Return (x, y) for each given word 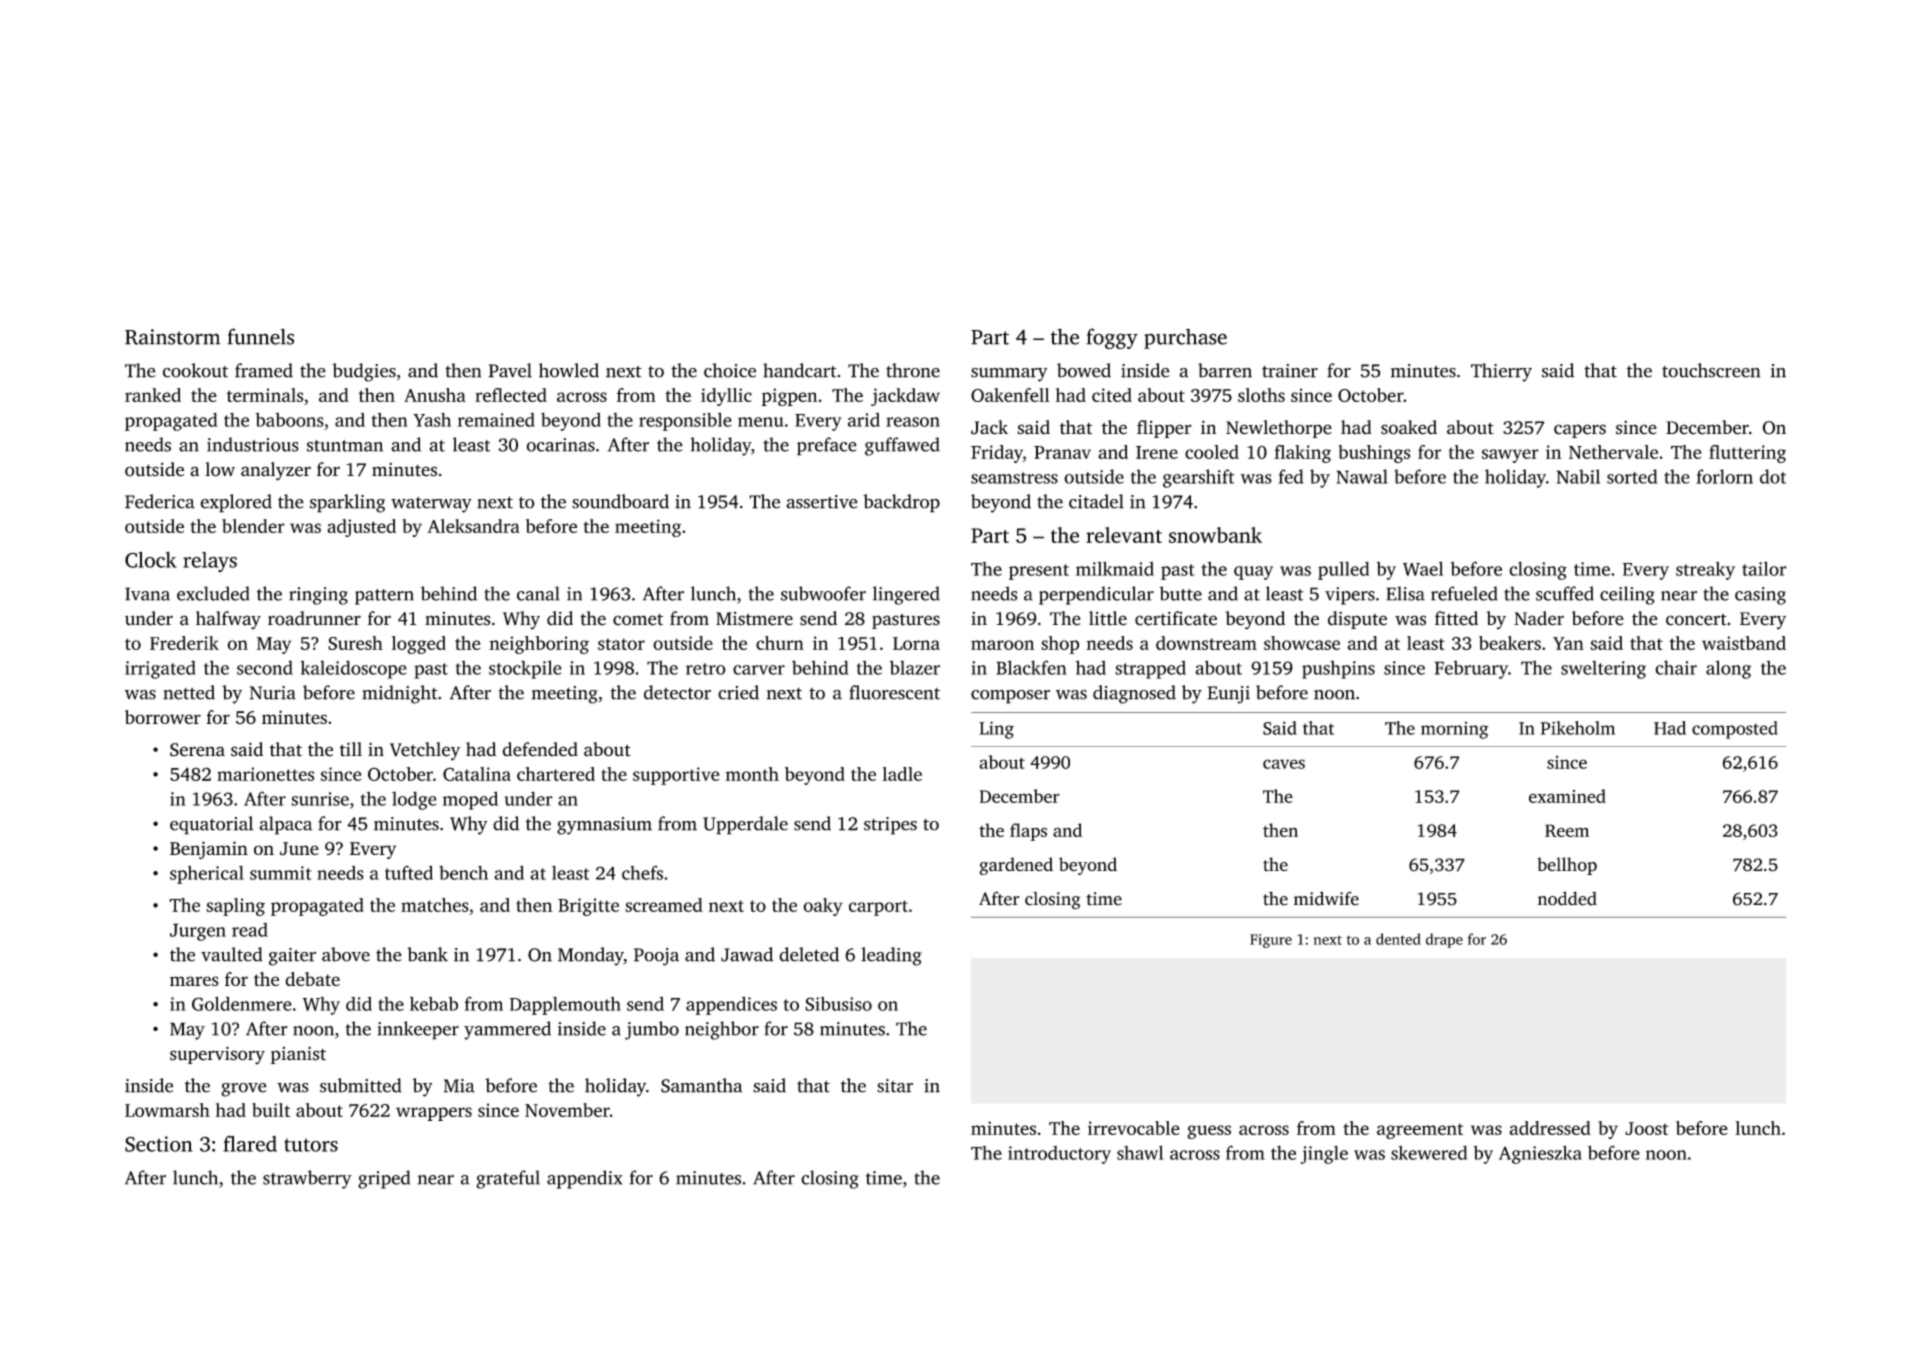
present (1039, 572)
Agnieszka (1540, 1154)
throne (913, 370)
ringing (318, 596)
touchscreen (1711, 370)
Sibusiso (838, 1004)
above (346, 954)
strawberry (307, 1179)
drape (1444, 940)
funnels (260, 336)
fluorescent (894, 692)
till (351, 749)
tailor (1764, 568)
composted (1735, 730)
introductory (1059, 1155)
